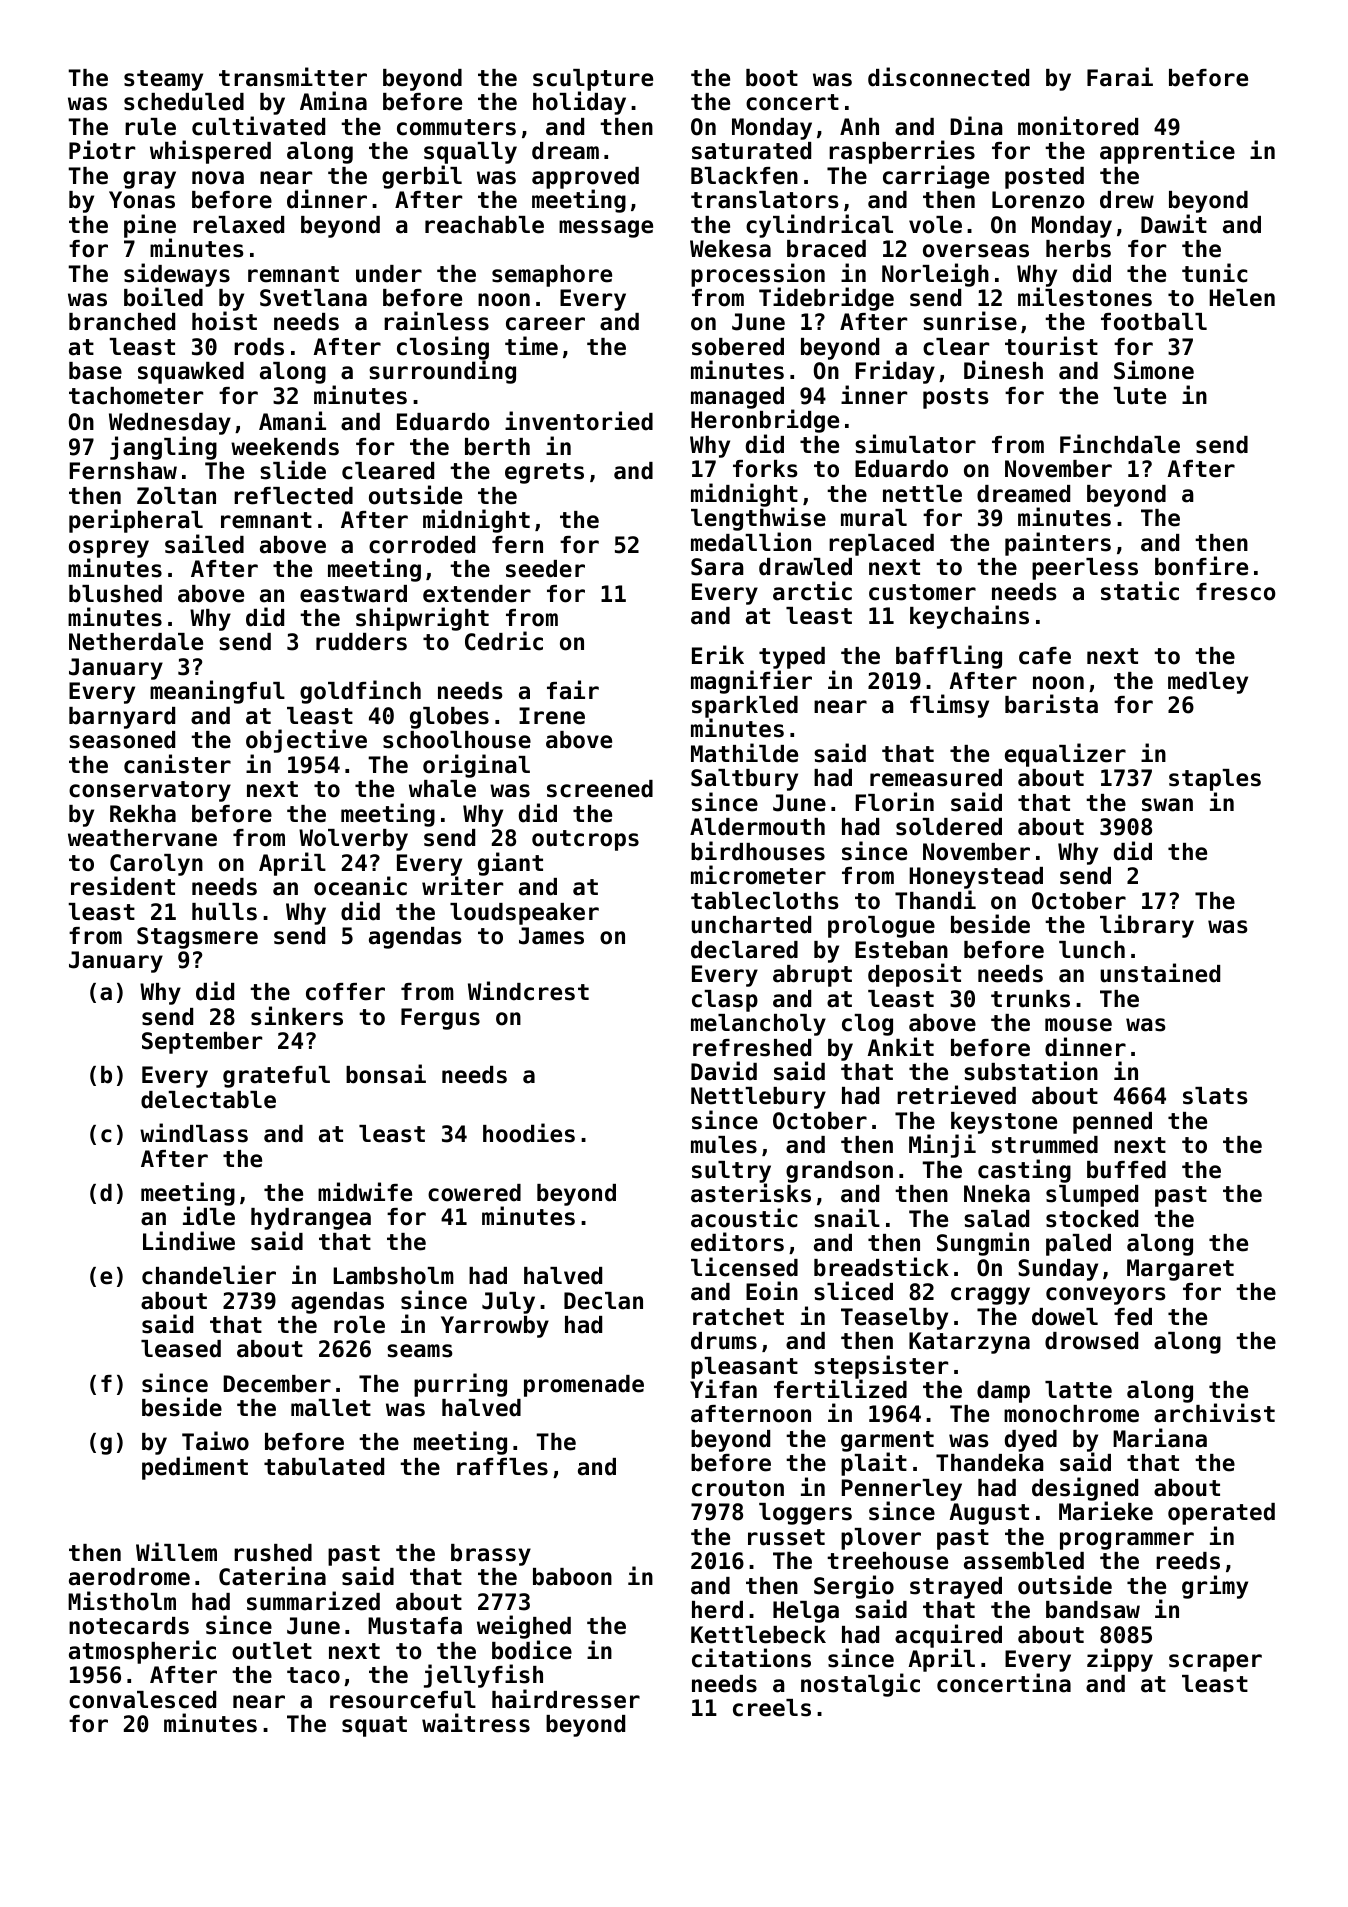 This screenshot has width=1348, height=1907. Describe the element at coordinates (1160, 973) in the screenshot. I see `unstained` at that location.
